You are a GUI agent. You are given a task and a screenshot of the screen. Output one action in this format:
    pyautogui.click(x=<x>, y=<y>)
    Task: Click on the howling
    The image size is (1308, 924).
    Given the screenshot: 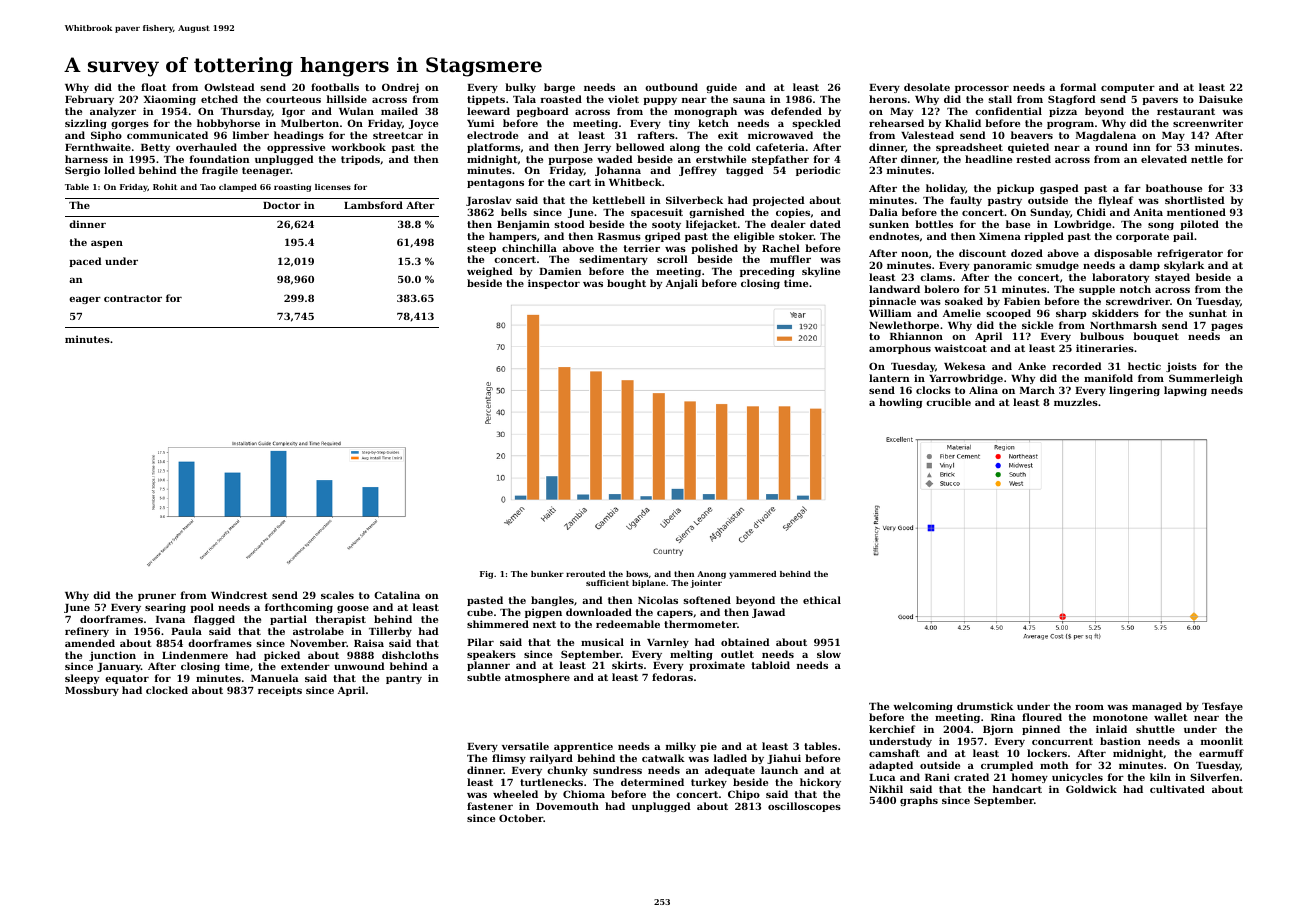 What is the action you would take?
    pyautogui.click(x=900, y=403)
